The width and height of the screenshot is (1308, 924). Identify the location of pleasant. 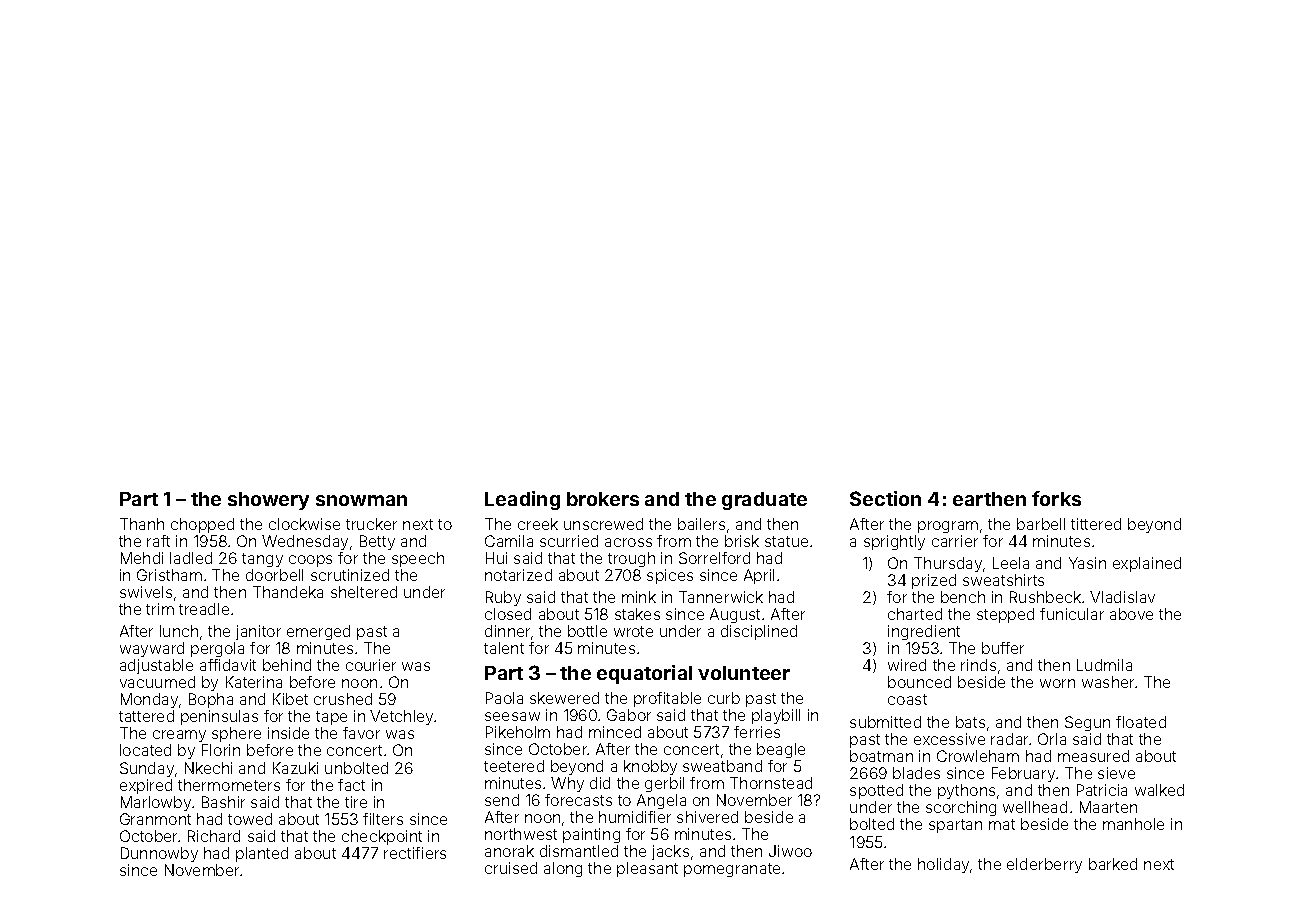
(647, 869).
